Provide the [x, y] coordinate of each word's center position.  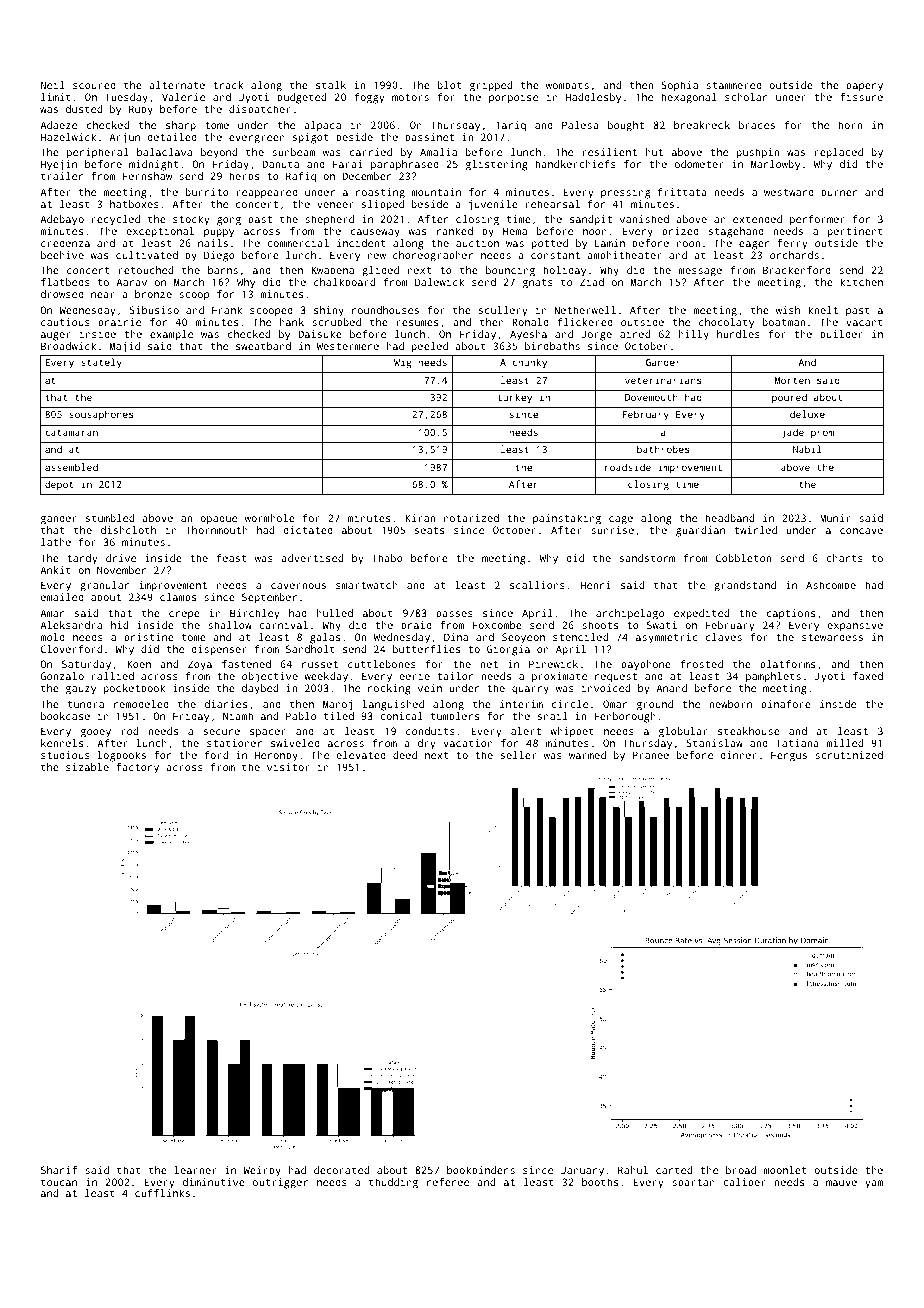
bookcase [65, 716]
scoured [94, 85]
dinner [738, 755]
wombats [567, 85]
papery [864, 87]
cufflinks [162, 1193]
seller [519, 755]
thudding [393, 1183]
